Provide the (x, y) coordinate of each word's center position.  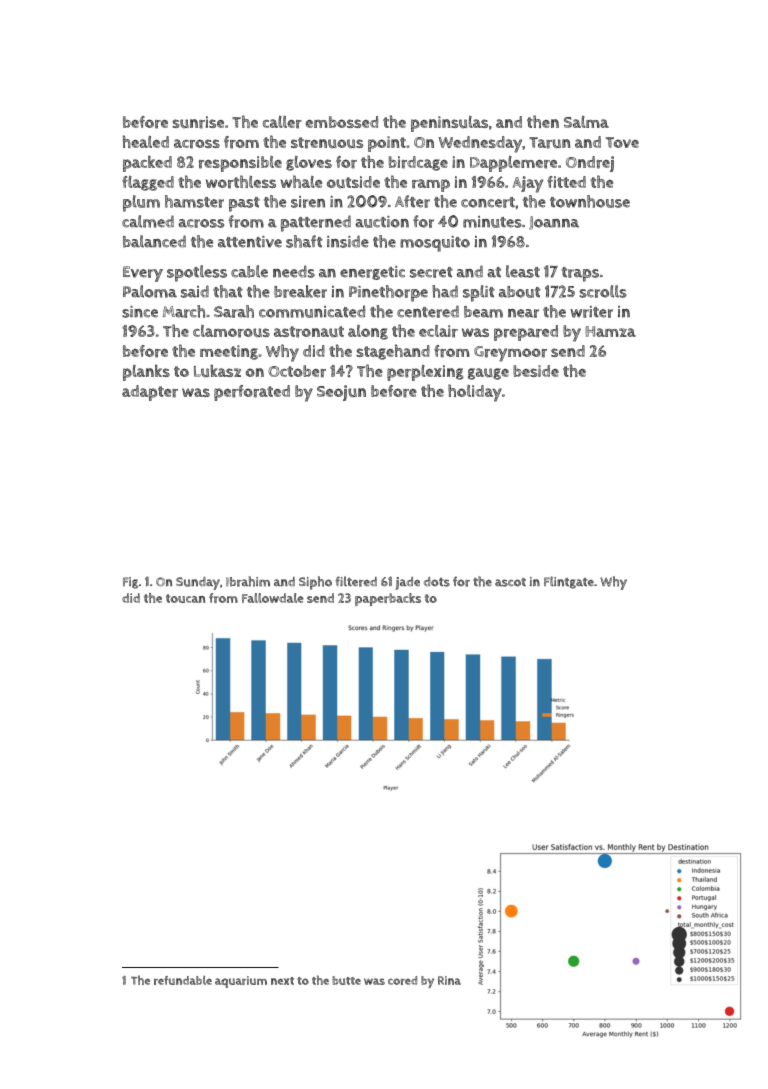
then (543, 121)
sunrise (198, 122)
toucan (185, 598)
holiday (475, 393)
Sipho (315, 583)
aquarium (241, 982)
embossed (342, 122)
